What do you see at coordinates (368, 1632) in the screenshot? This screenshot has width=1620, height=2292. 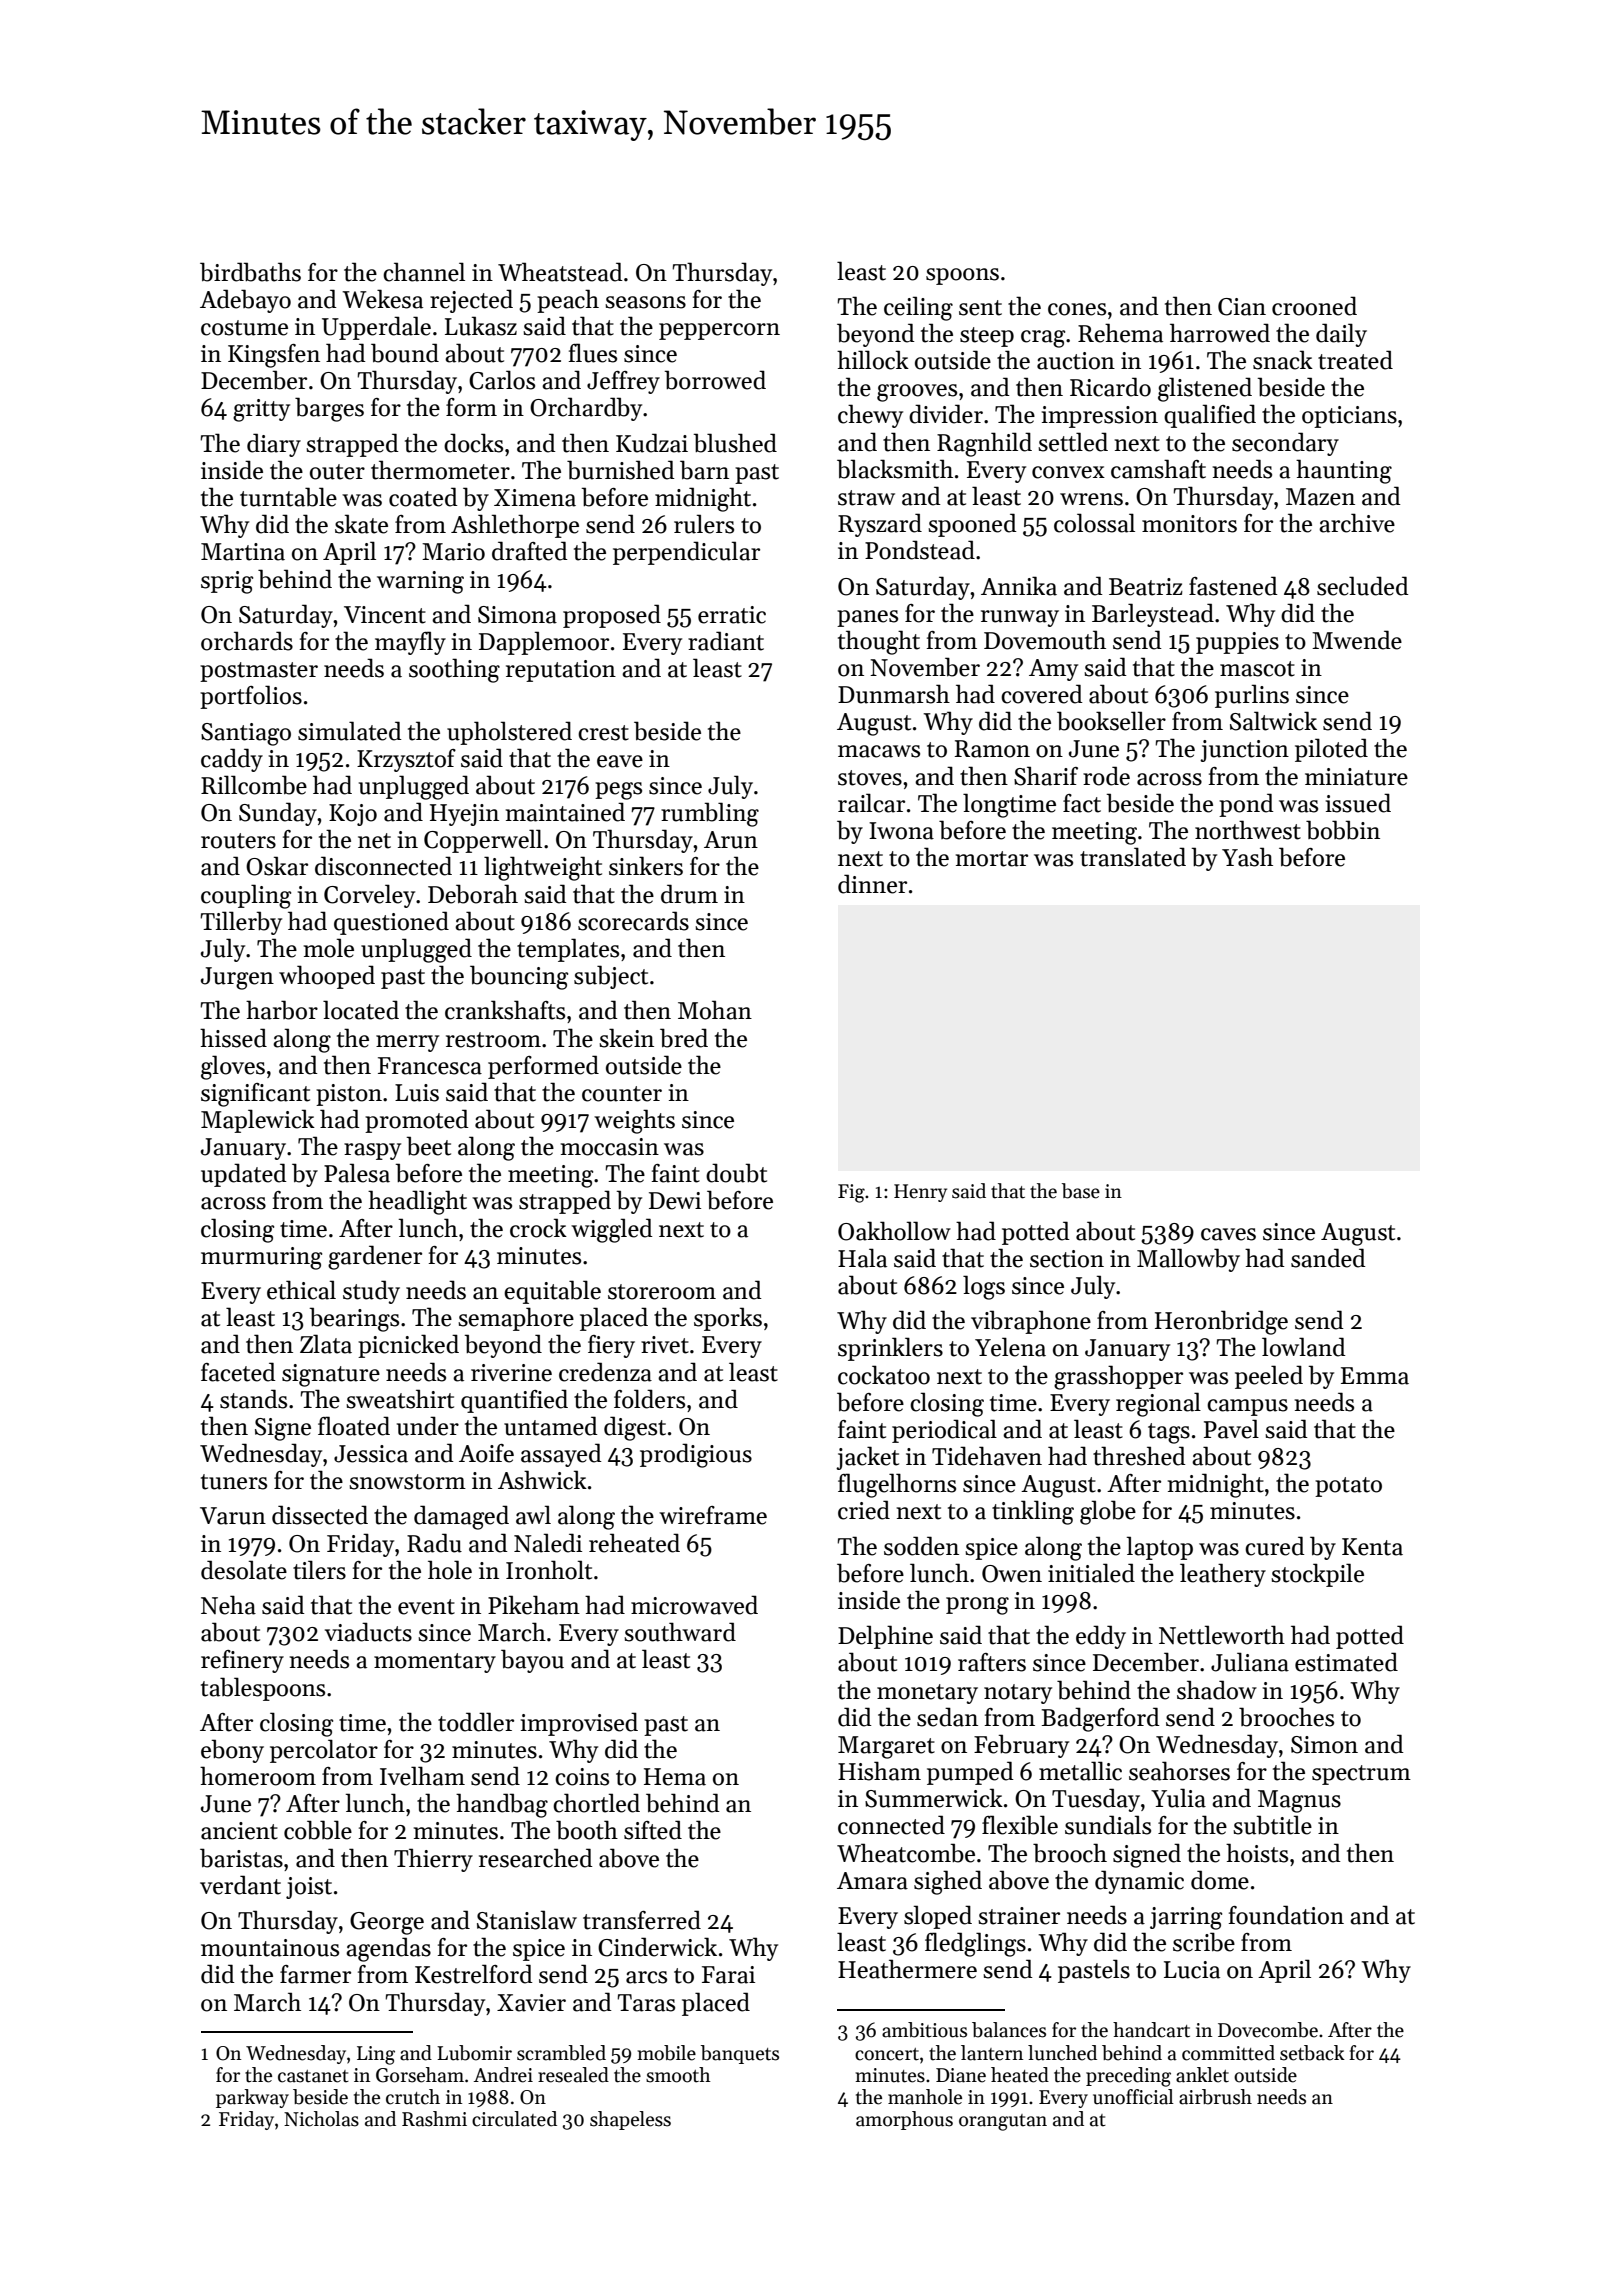 I see `viaducts` at bounding box center [368, 1632].
